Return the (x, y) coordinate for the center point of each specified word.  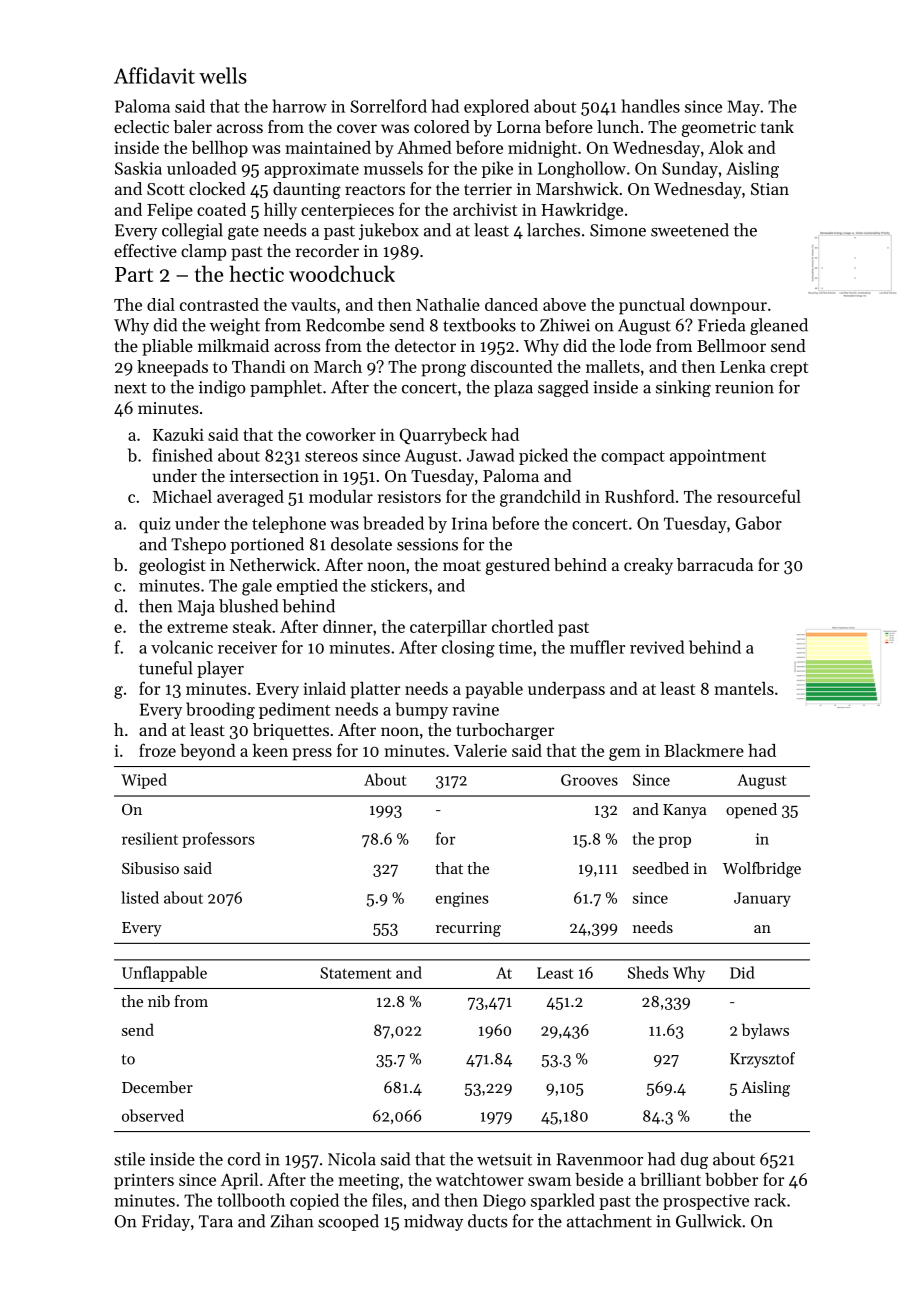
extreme (197, 627)
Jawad (490, 455)
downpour (728, 306)
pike (497, 169)
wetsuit (504, 1159)
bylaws (765, 1031)
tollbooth (251, 1200)
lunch (618, 126)
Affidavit (154, 75)
